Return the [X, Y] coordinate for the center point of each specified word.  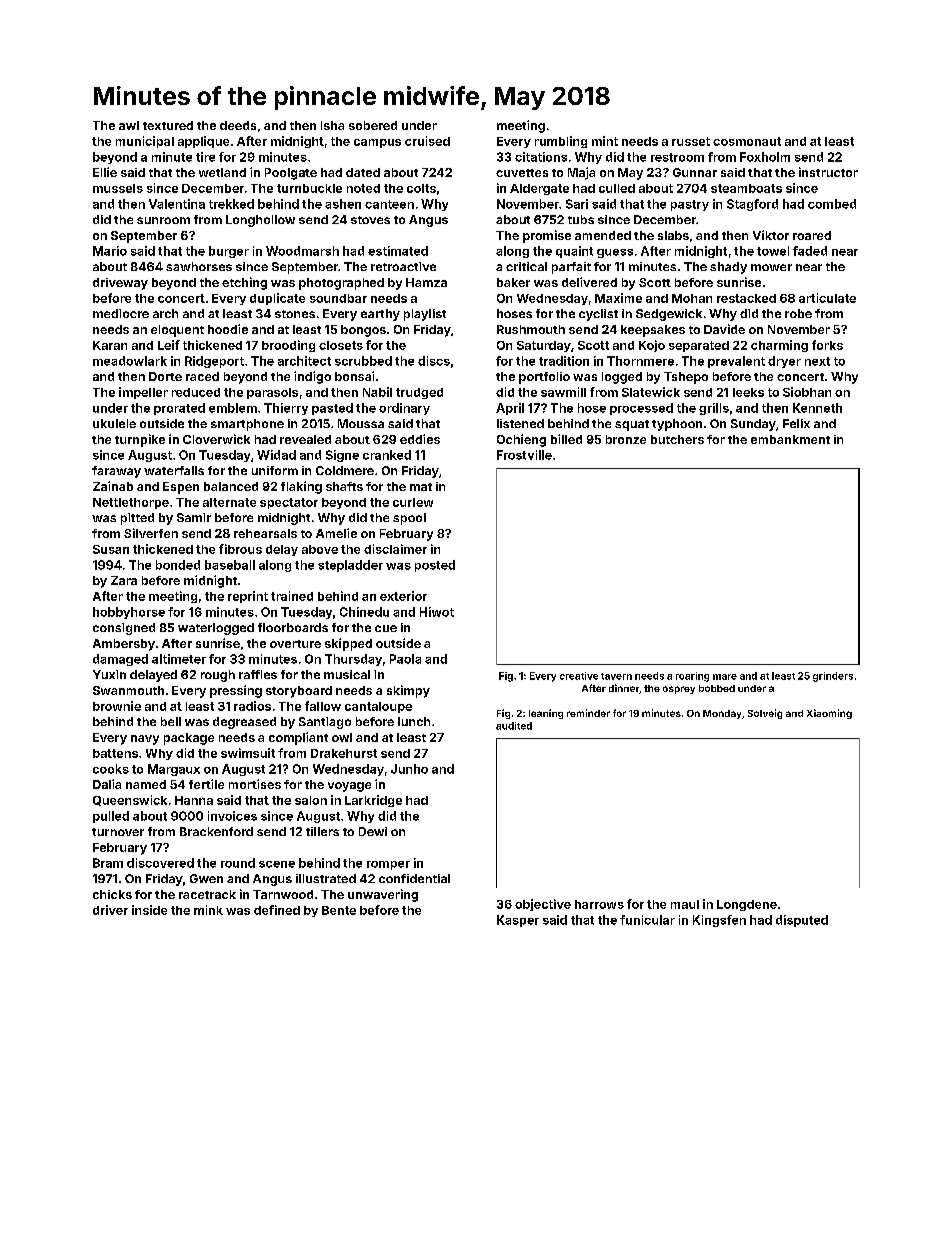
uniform [275, 470]
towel [773, 251]
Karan [110, 345]
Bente [339, 910]
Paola [405, 659]
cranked [387, 455]
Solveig [765, 714]
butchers [677, 439]
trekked [231, 204]
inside [149, 910]
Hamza [426, 282]
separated [699, 346]
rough [218, 676]
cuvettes [522, 173]
